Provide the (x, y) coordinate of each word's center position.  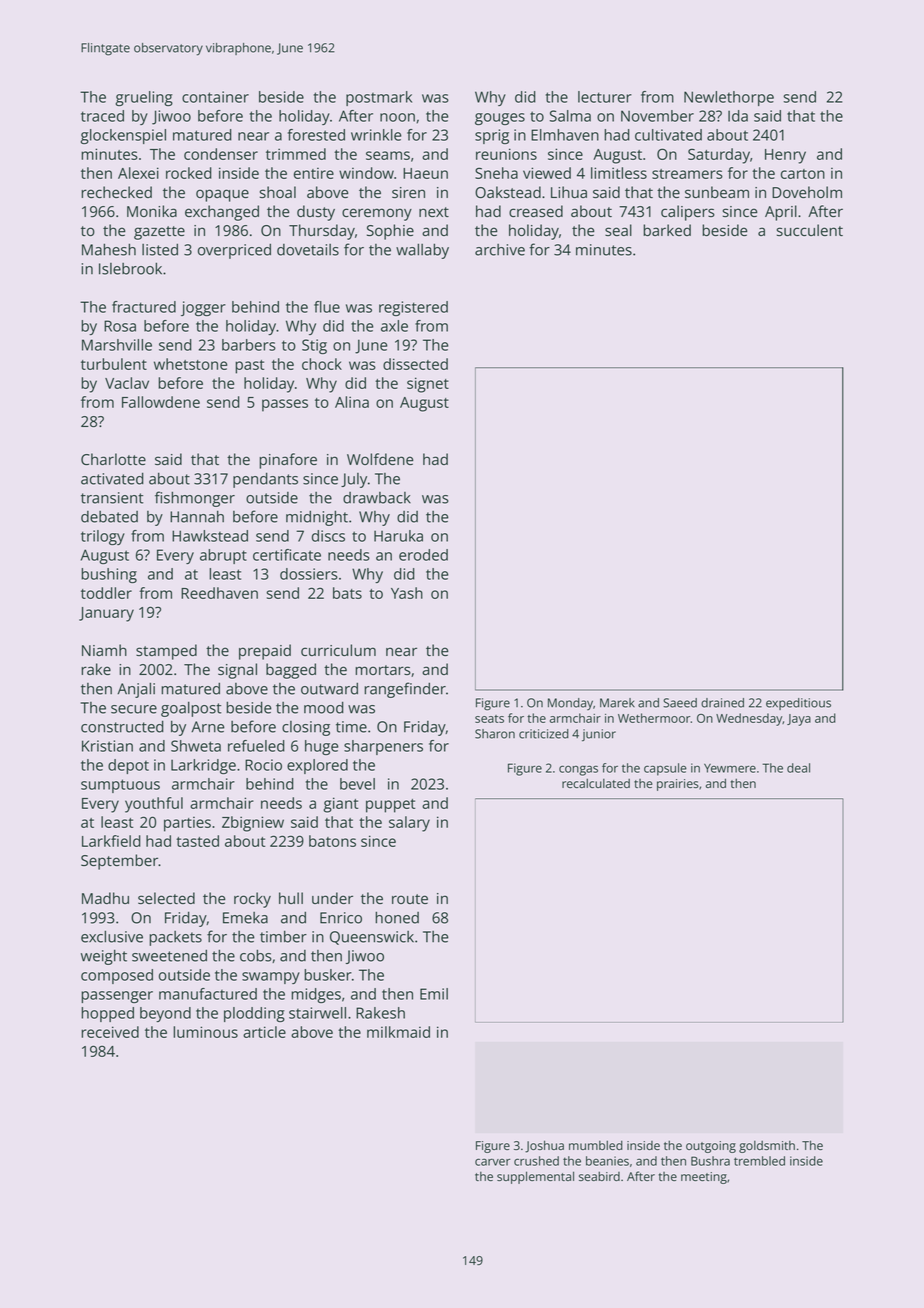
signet (428, 385)
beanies (607, 1161)
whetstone (190, 364)
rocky (252, 900)
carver (492, 1162)
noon (397, 117)
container (215, 97)
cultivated (668, 135)
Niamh (104, 650)
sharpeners (383, 747)
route (410, 899)
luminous (205, 1032)
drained (722, 703)
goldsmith (767, 1146)
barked (667, 230)
